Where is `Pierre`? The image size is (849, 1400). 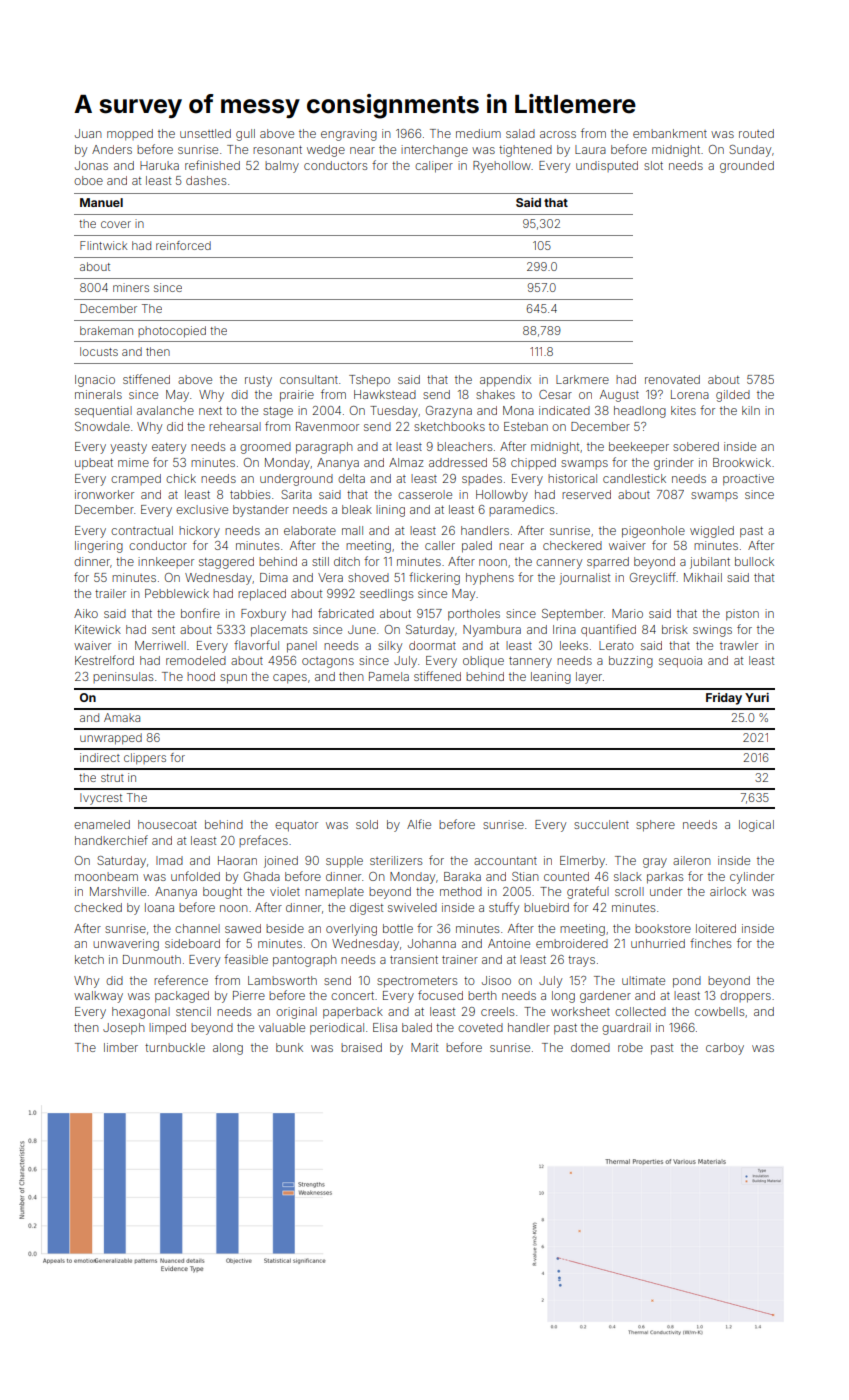
Pierre is located at coordinates (249, 995).
